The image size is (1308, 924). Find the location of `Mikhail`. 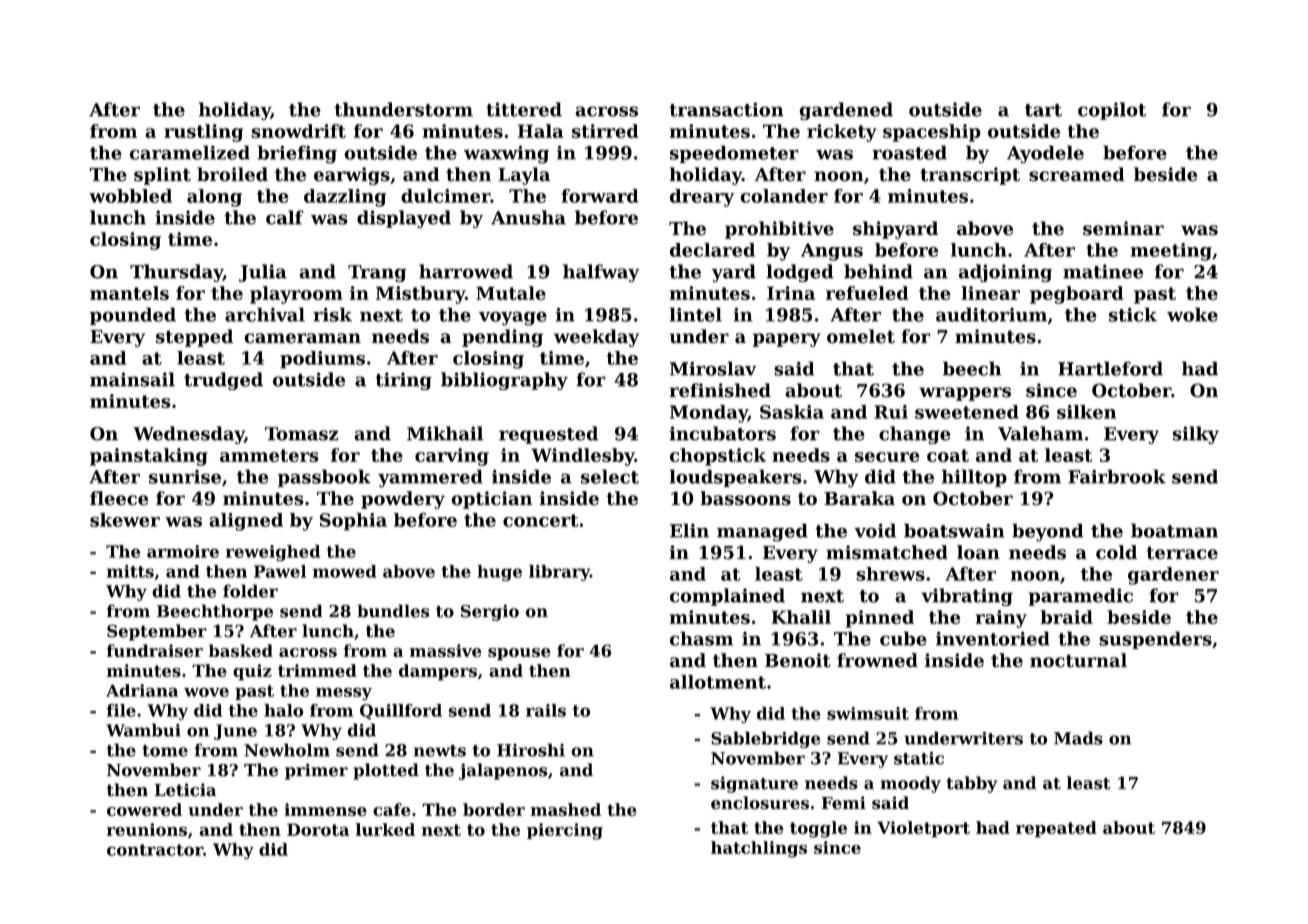

Mikhail is located at coordinates (445, 433).
